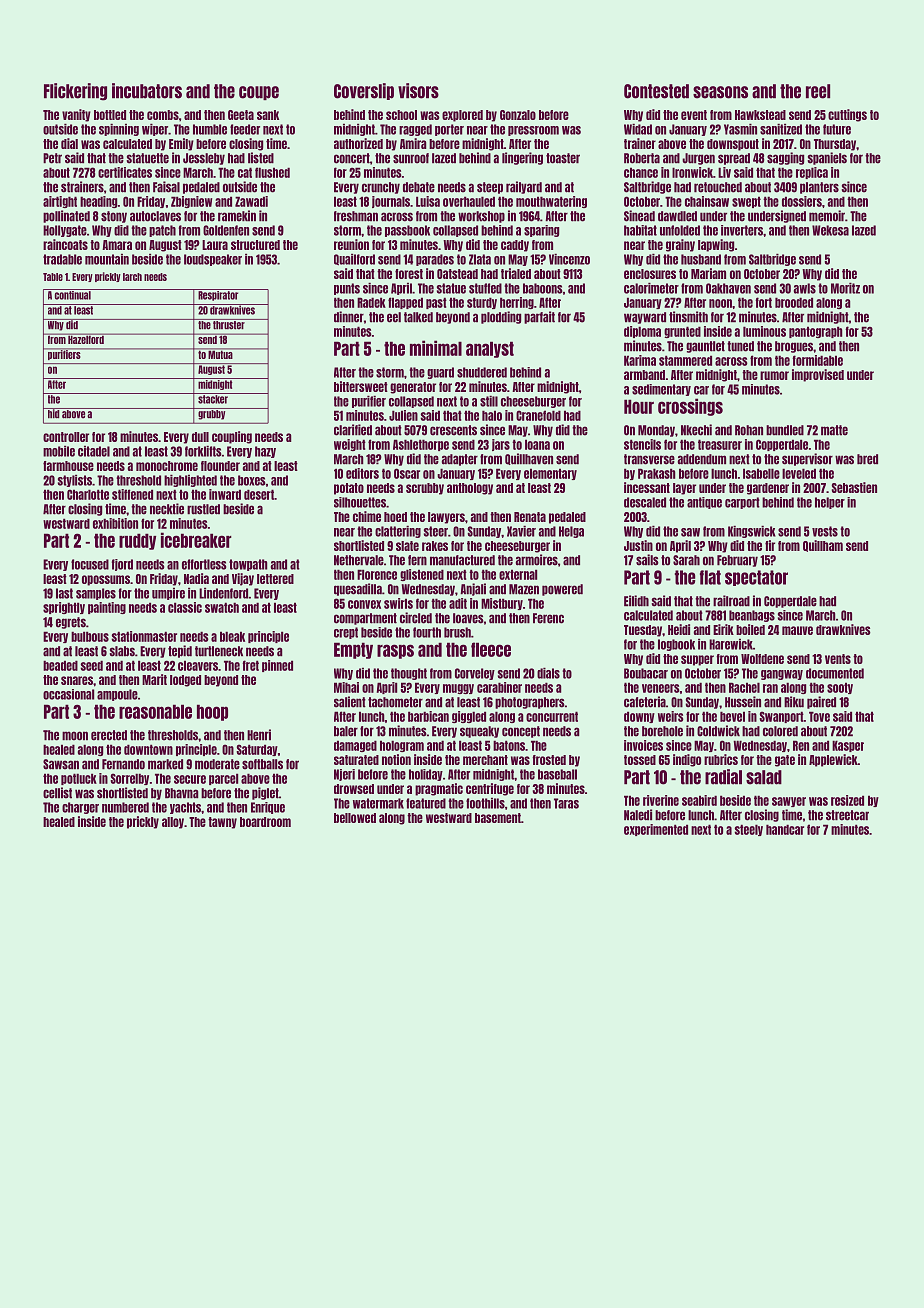  I want to click on talked, so click(418, 317).
